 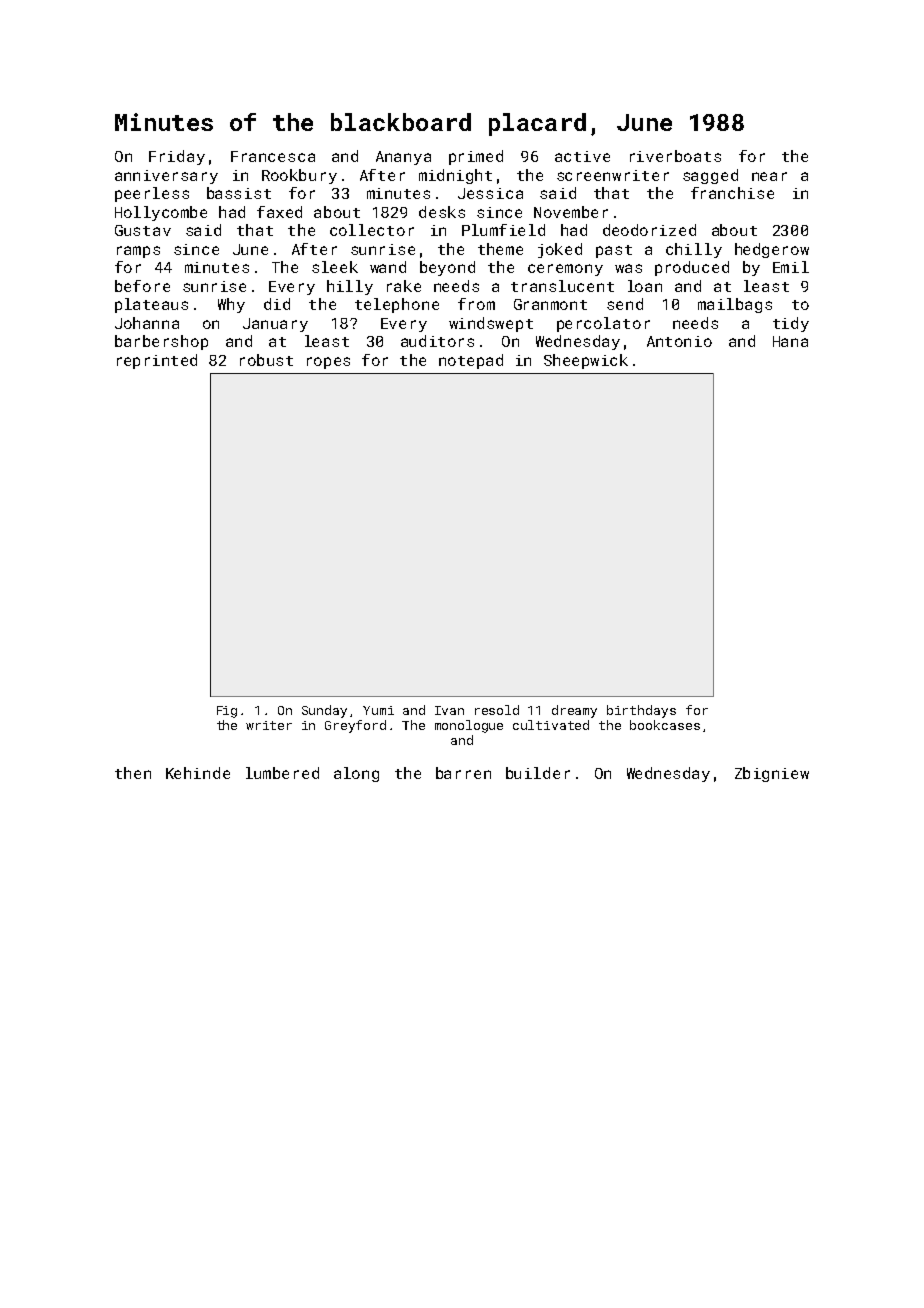 I want to click on near, so click(x=769, y=176).
